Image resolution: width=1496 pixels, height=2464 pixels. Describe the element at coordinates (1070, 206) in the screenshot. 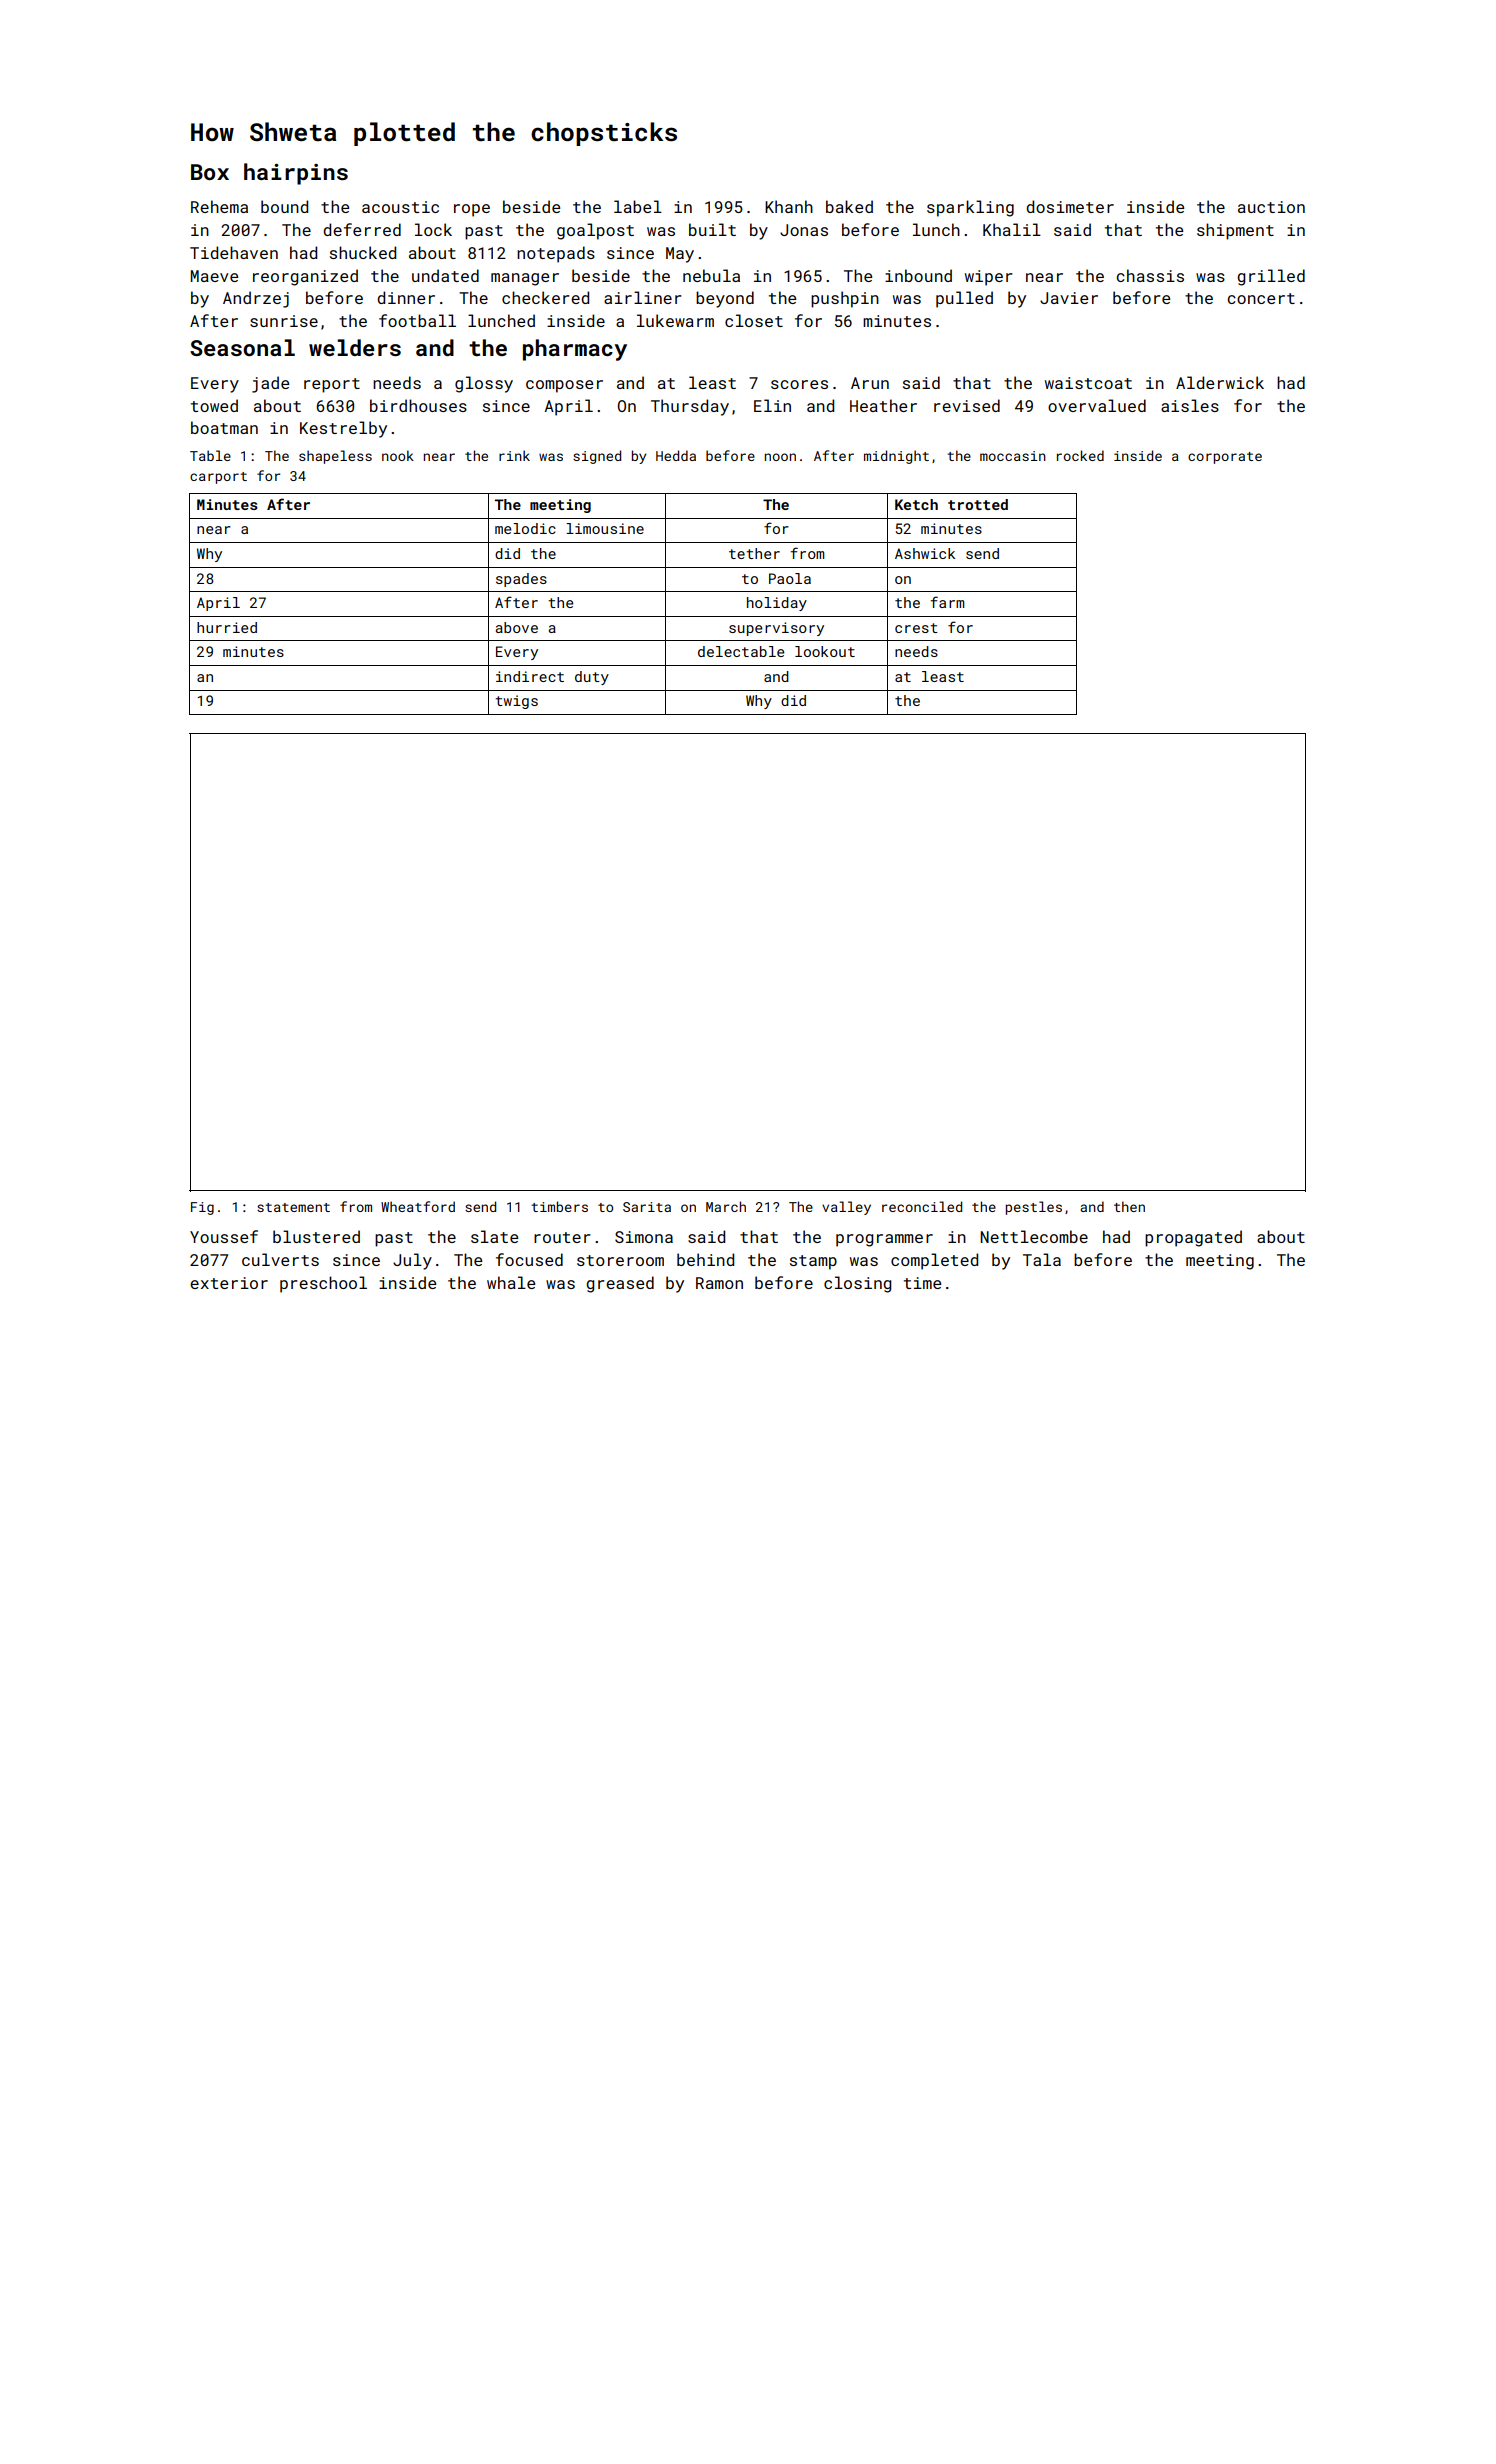

I see `dosimeter` at that location.
